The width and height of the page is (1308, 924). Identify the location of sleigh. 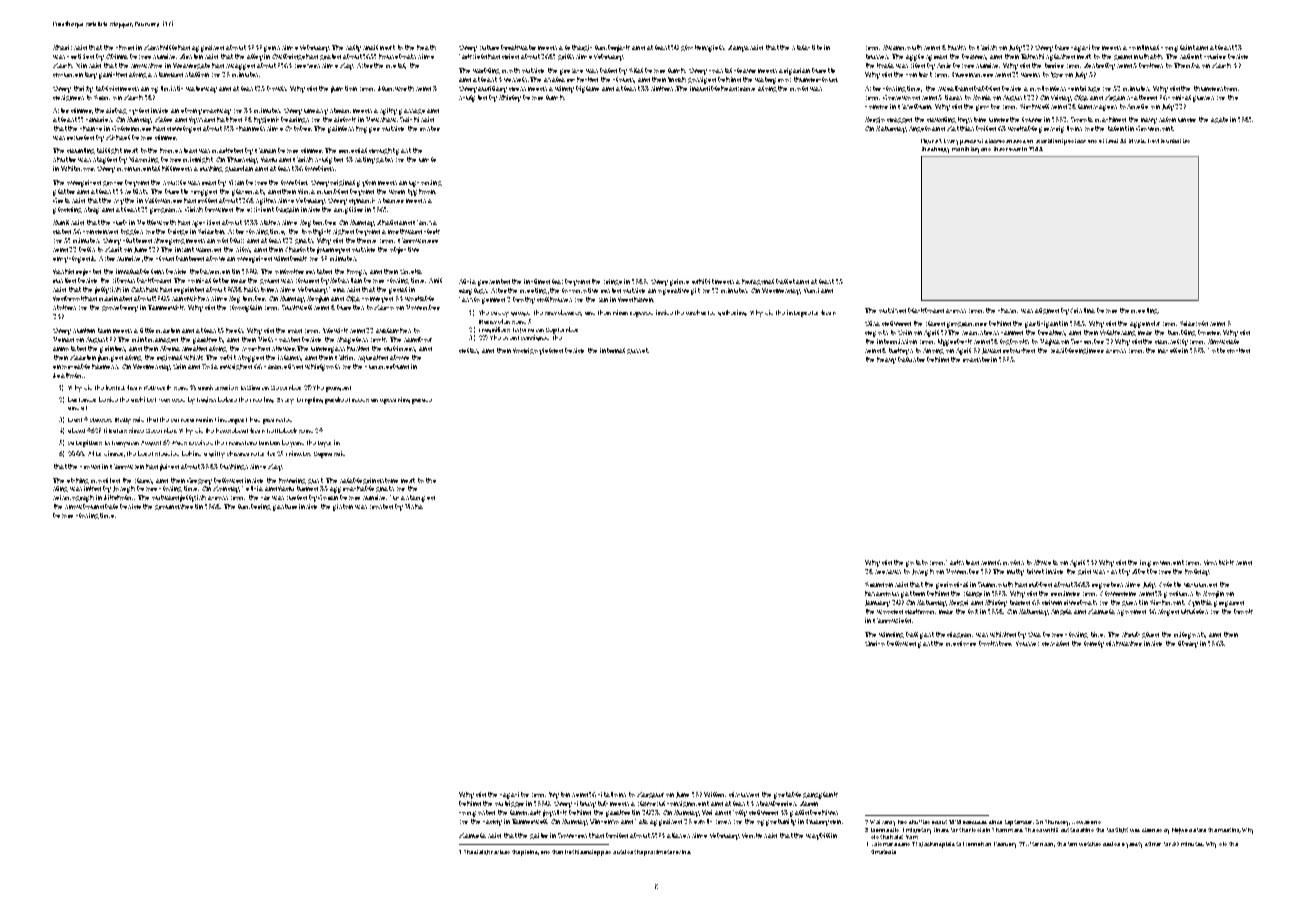
(482, 852).
